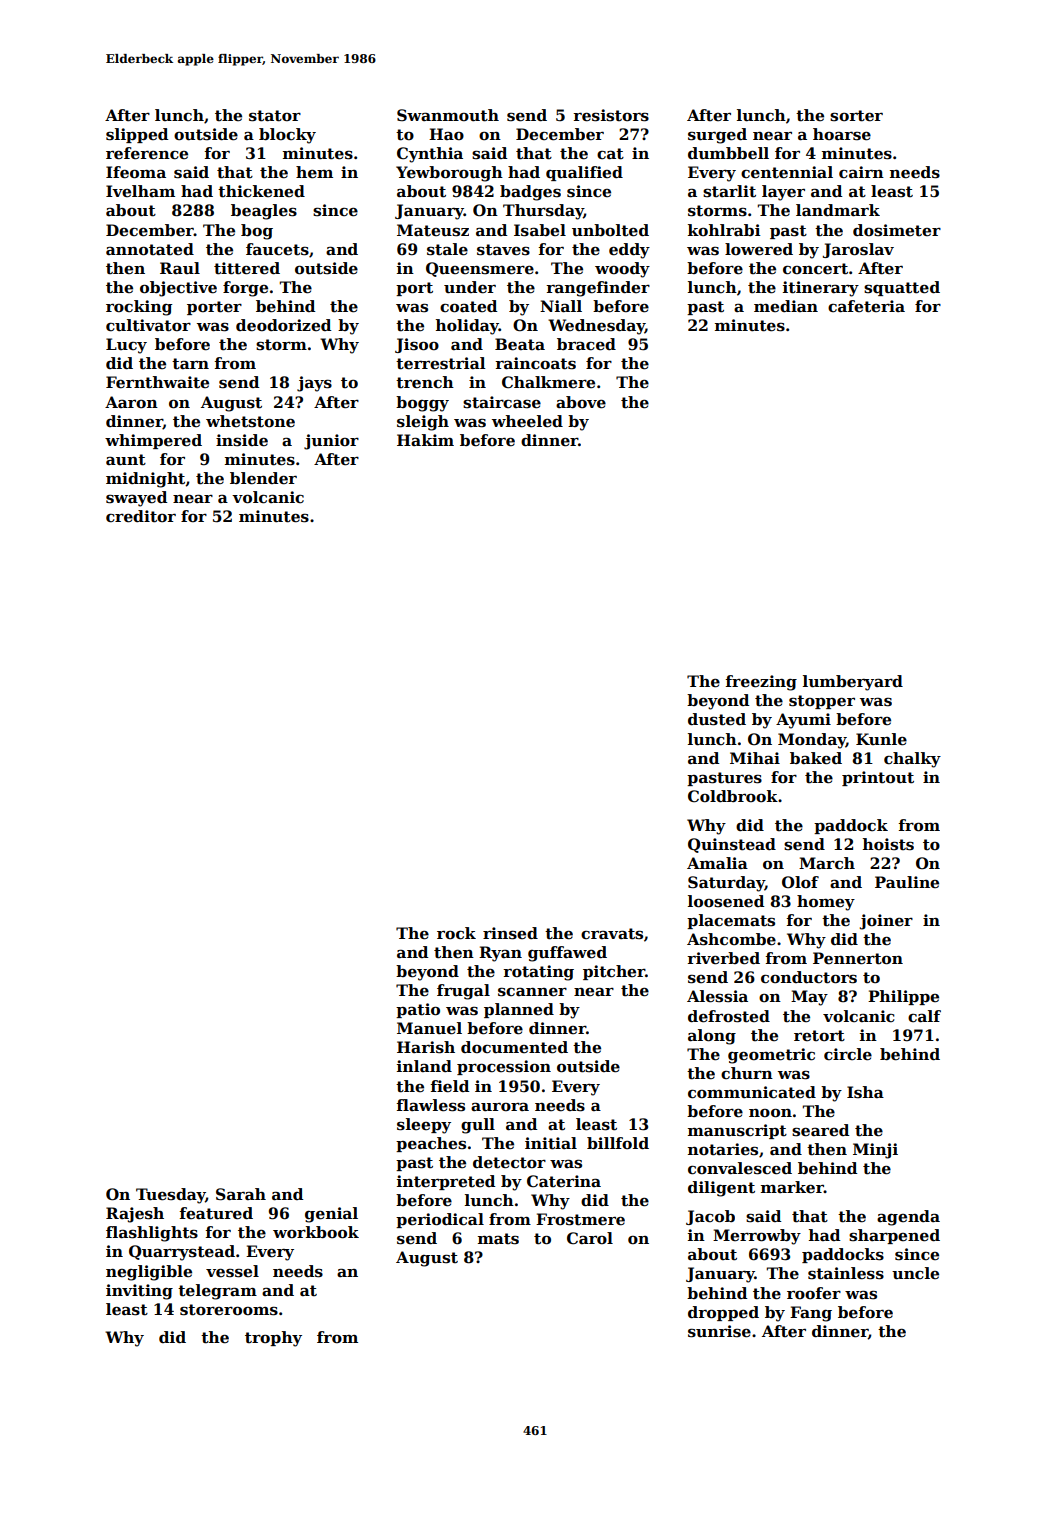 The image size is (1046, 1515). Describe the element at coordinates (273, 1339) in the image. I see `trophy` at that location.
